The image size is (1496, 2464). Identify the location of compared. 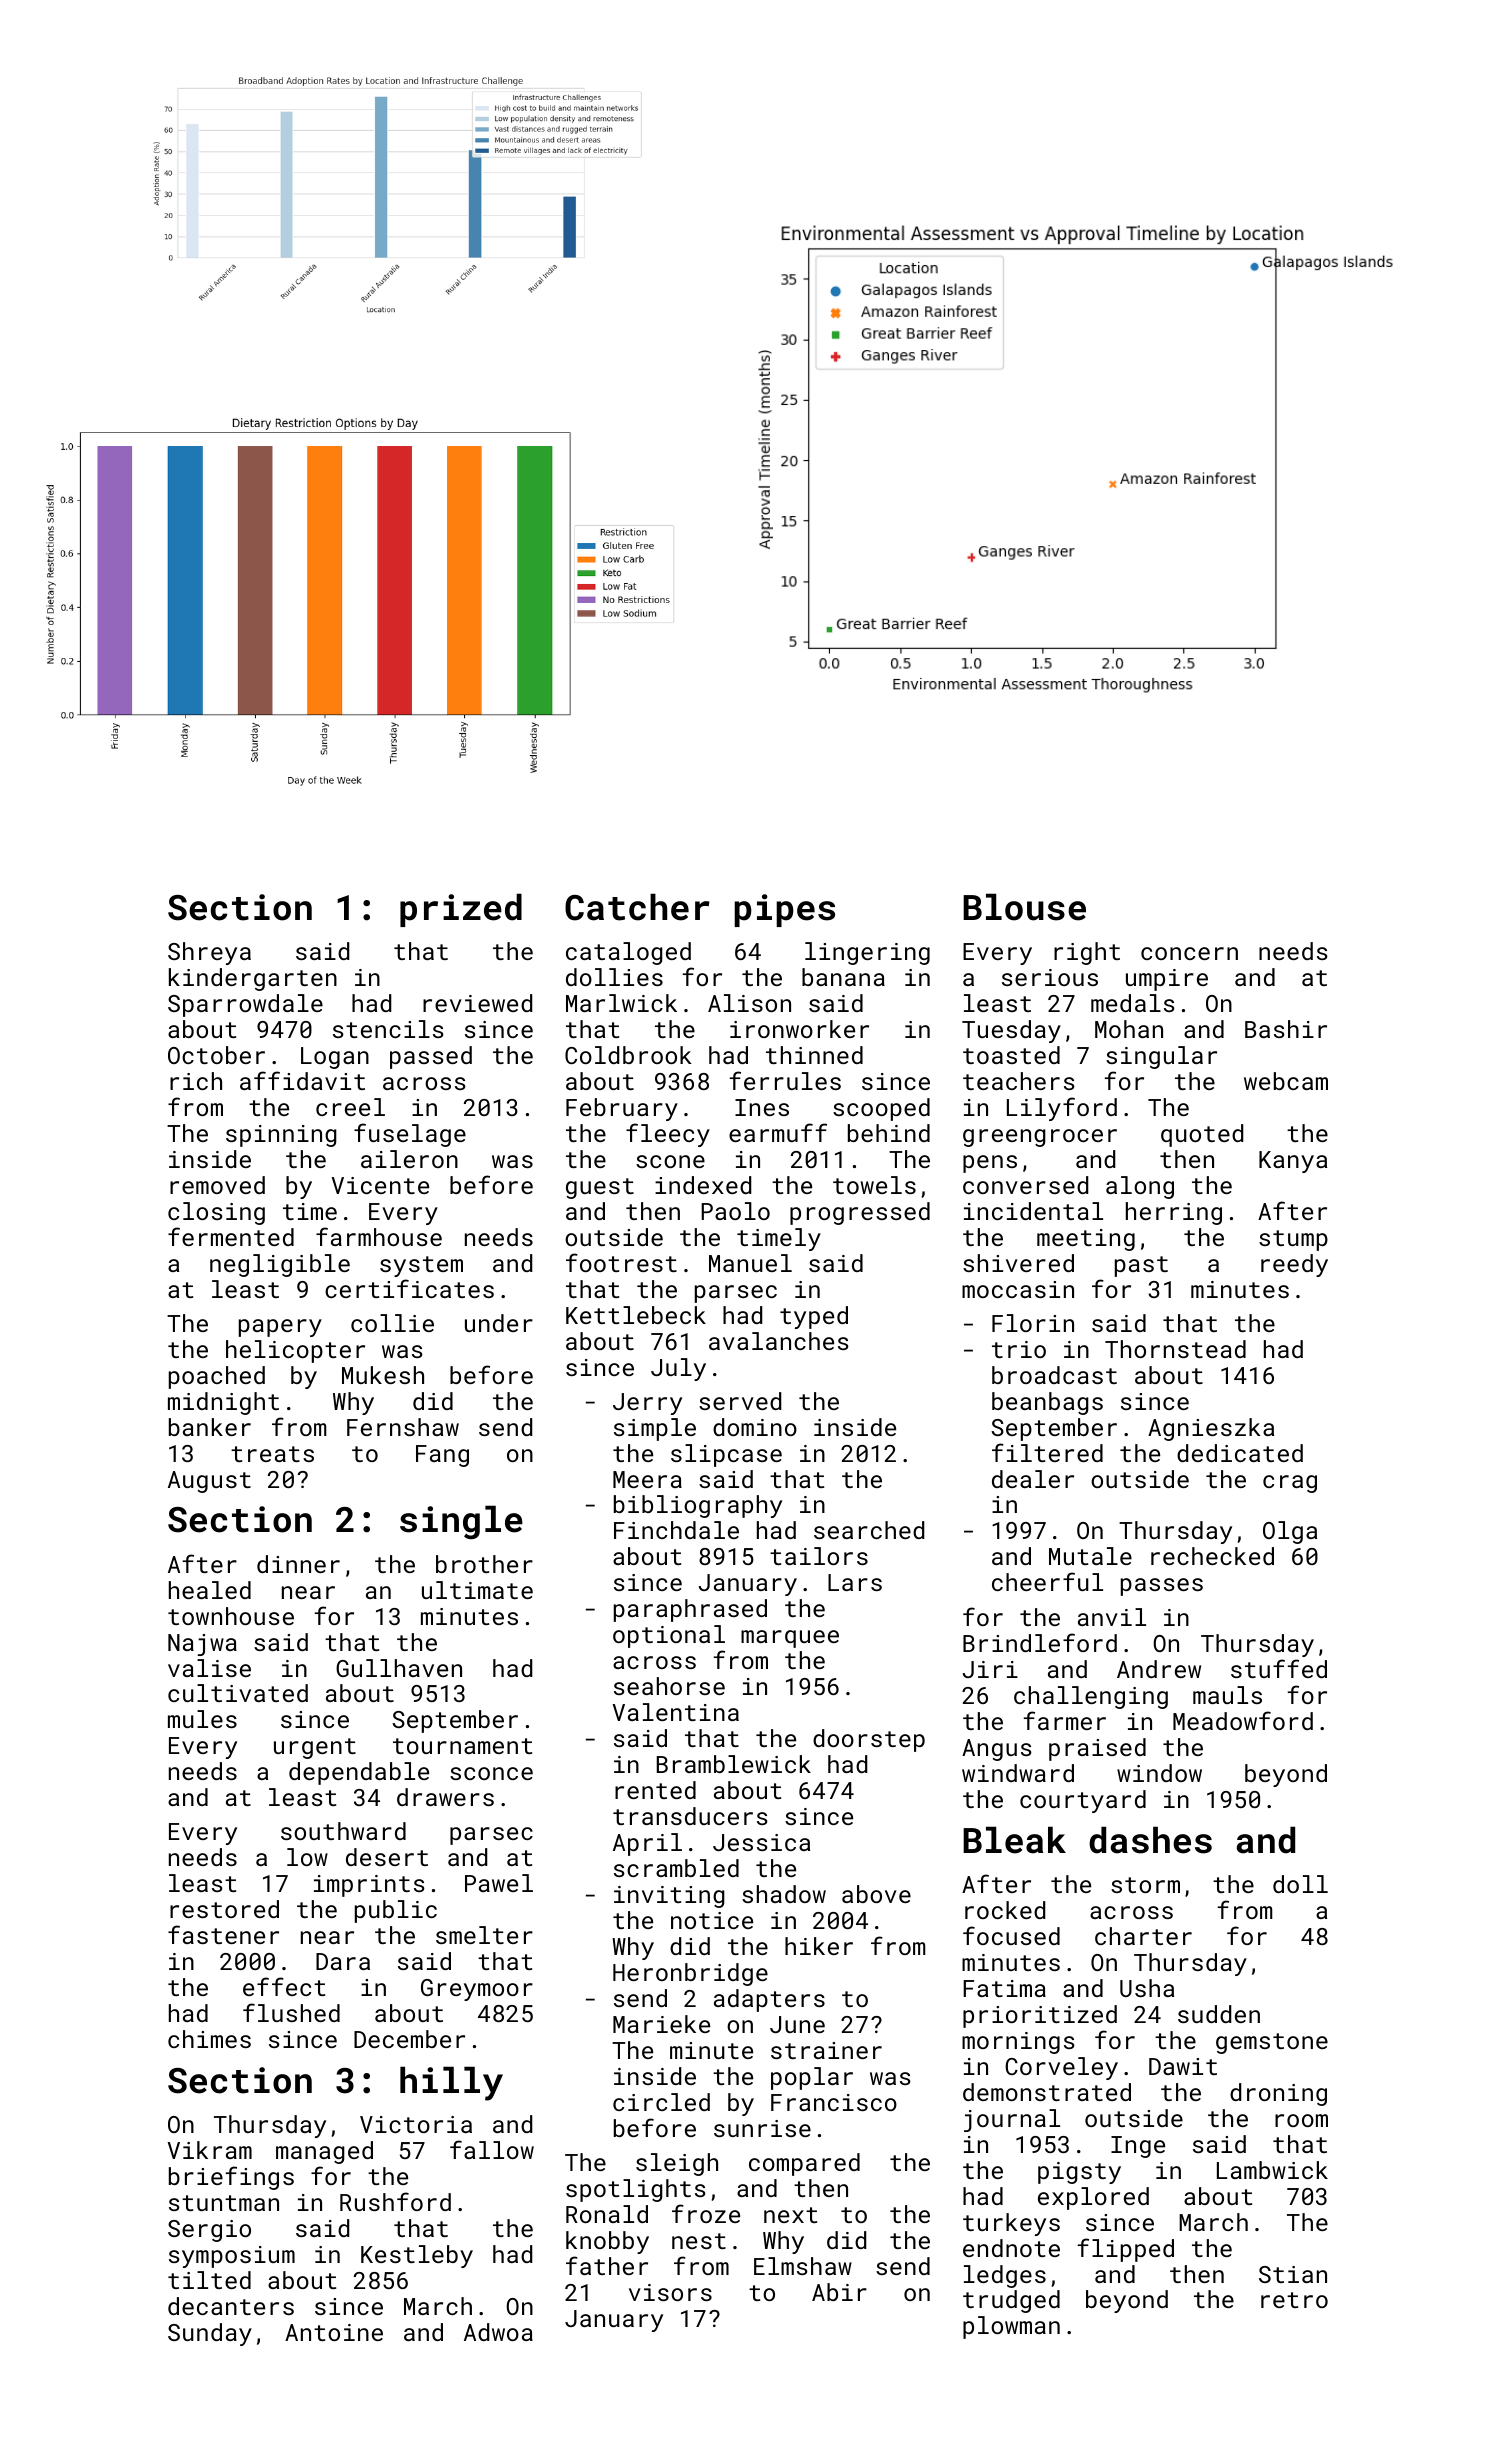
(804, 2164).
